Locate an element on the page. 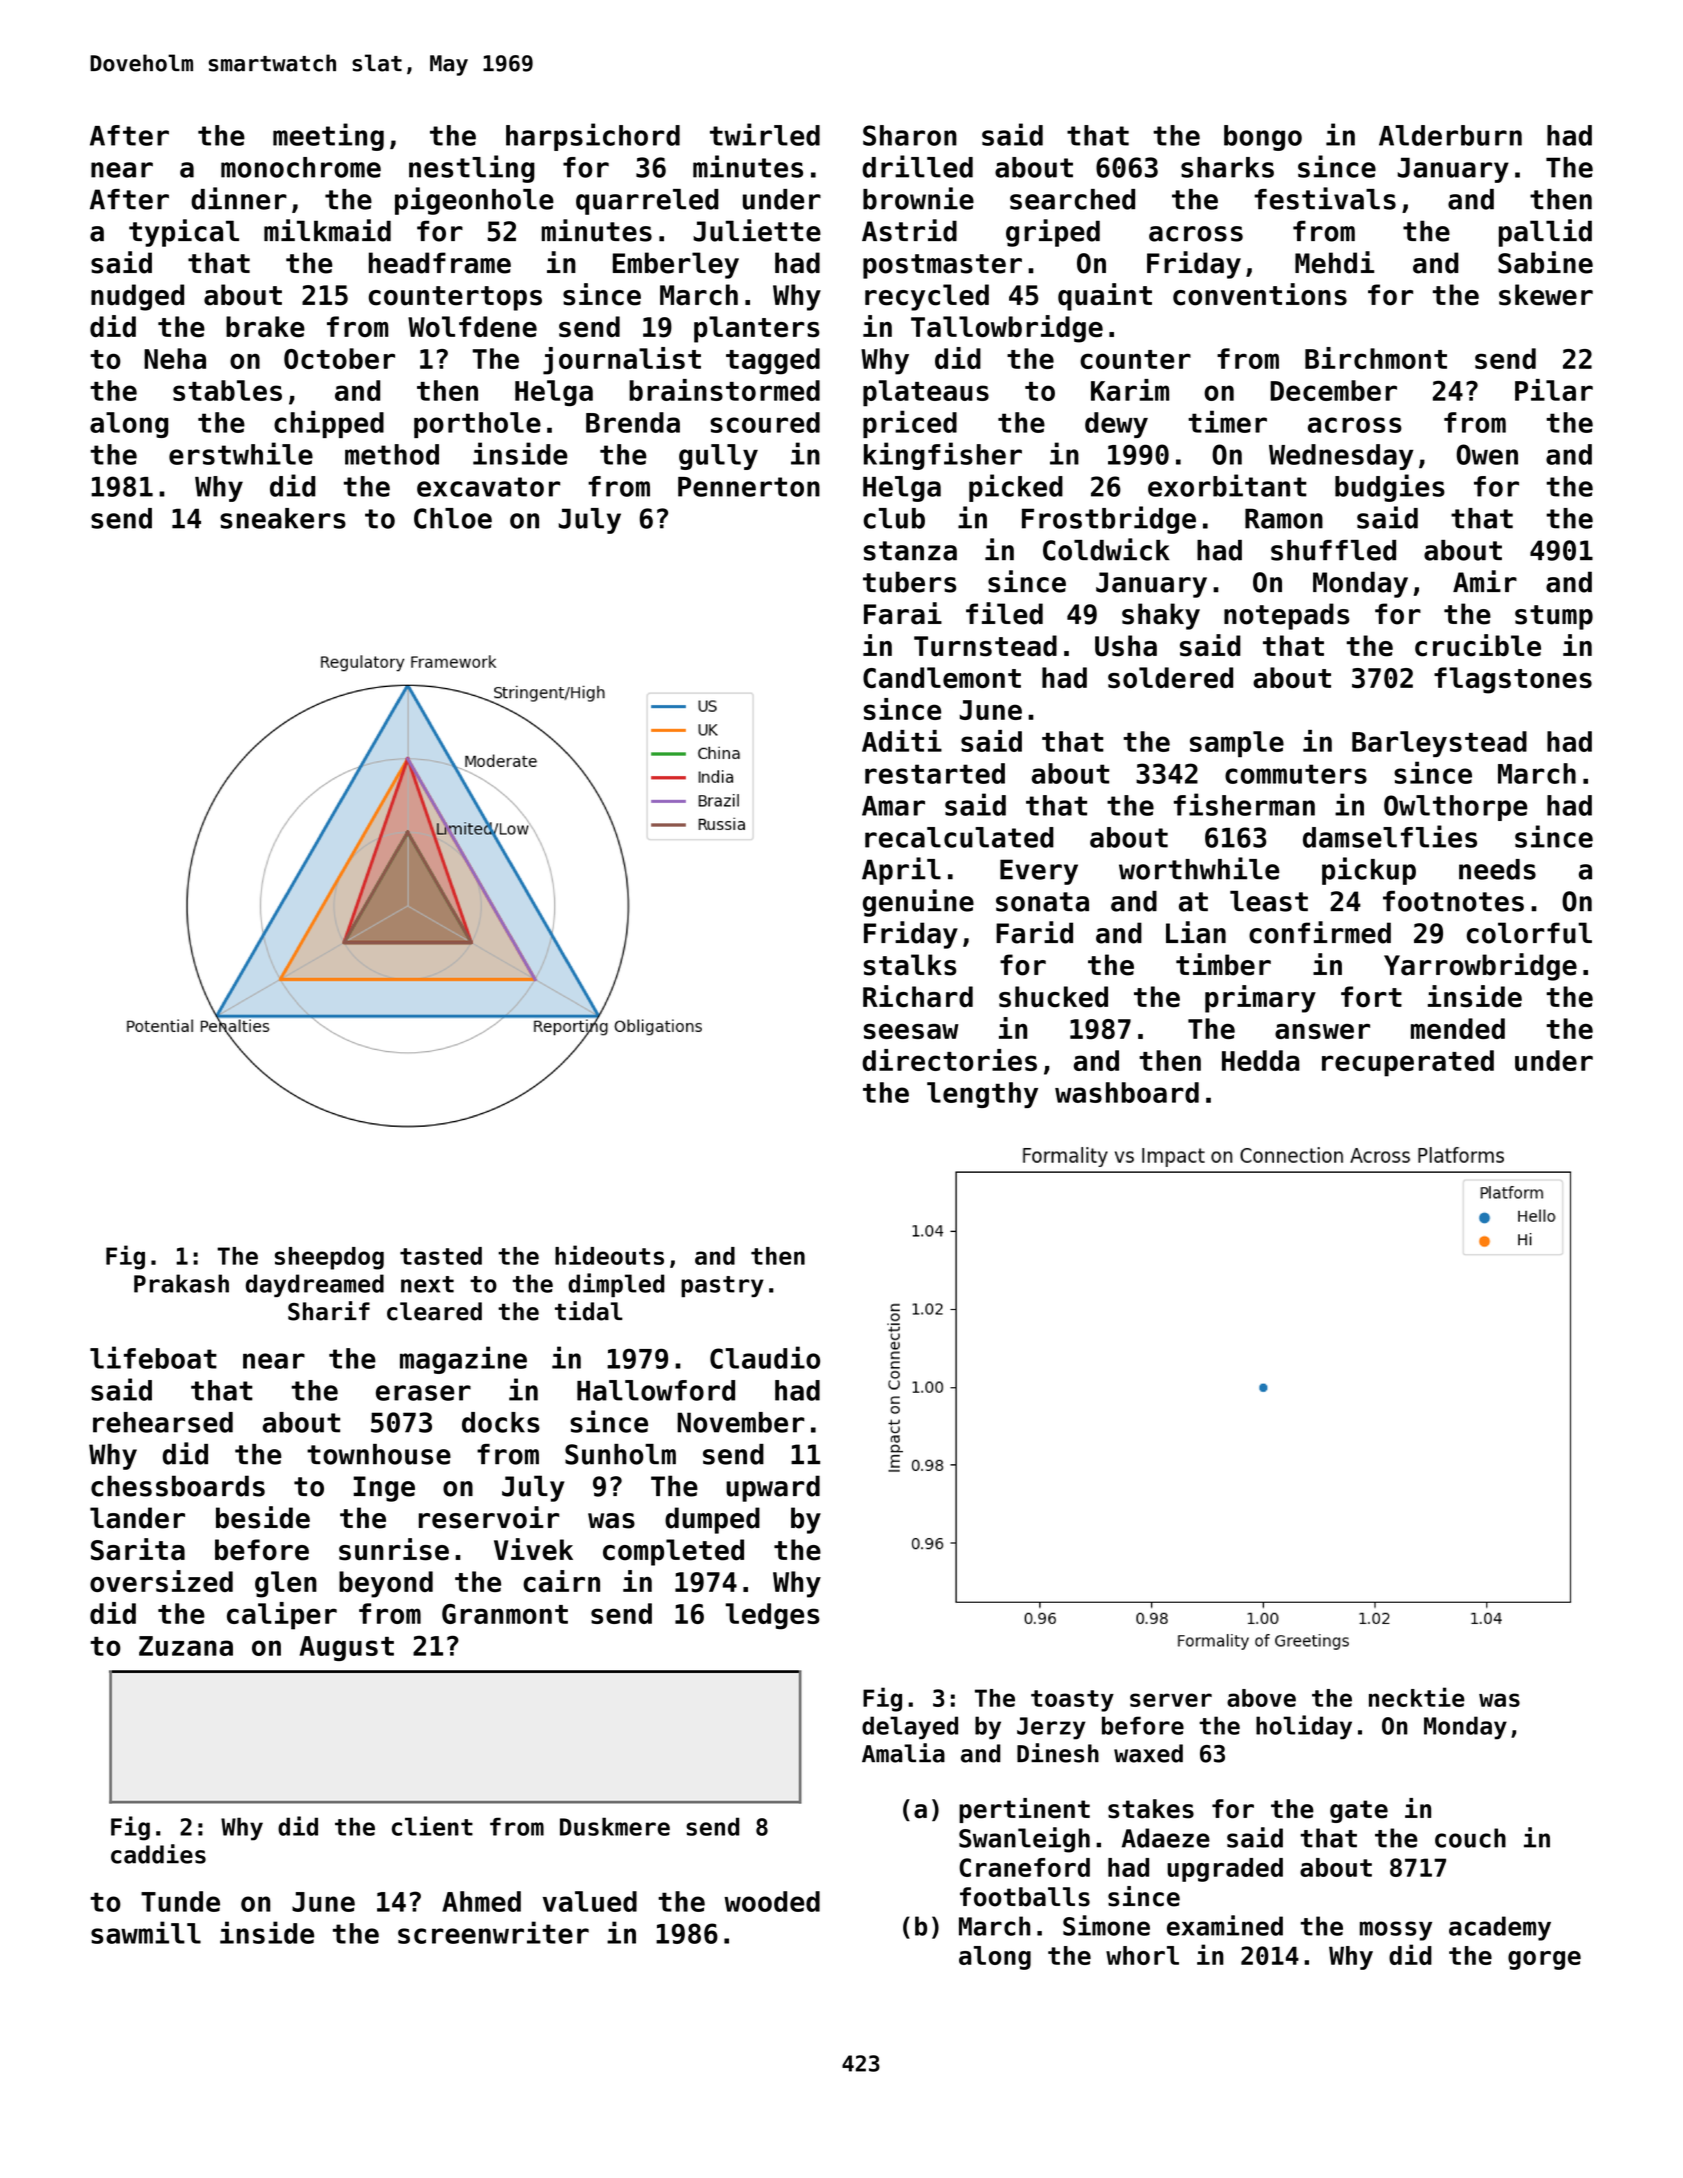 Image resolution: width=1683 pixels, height=2178 pixels. footballs is located at coordinates (1025, 1897).
